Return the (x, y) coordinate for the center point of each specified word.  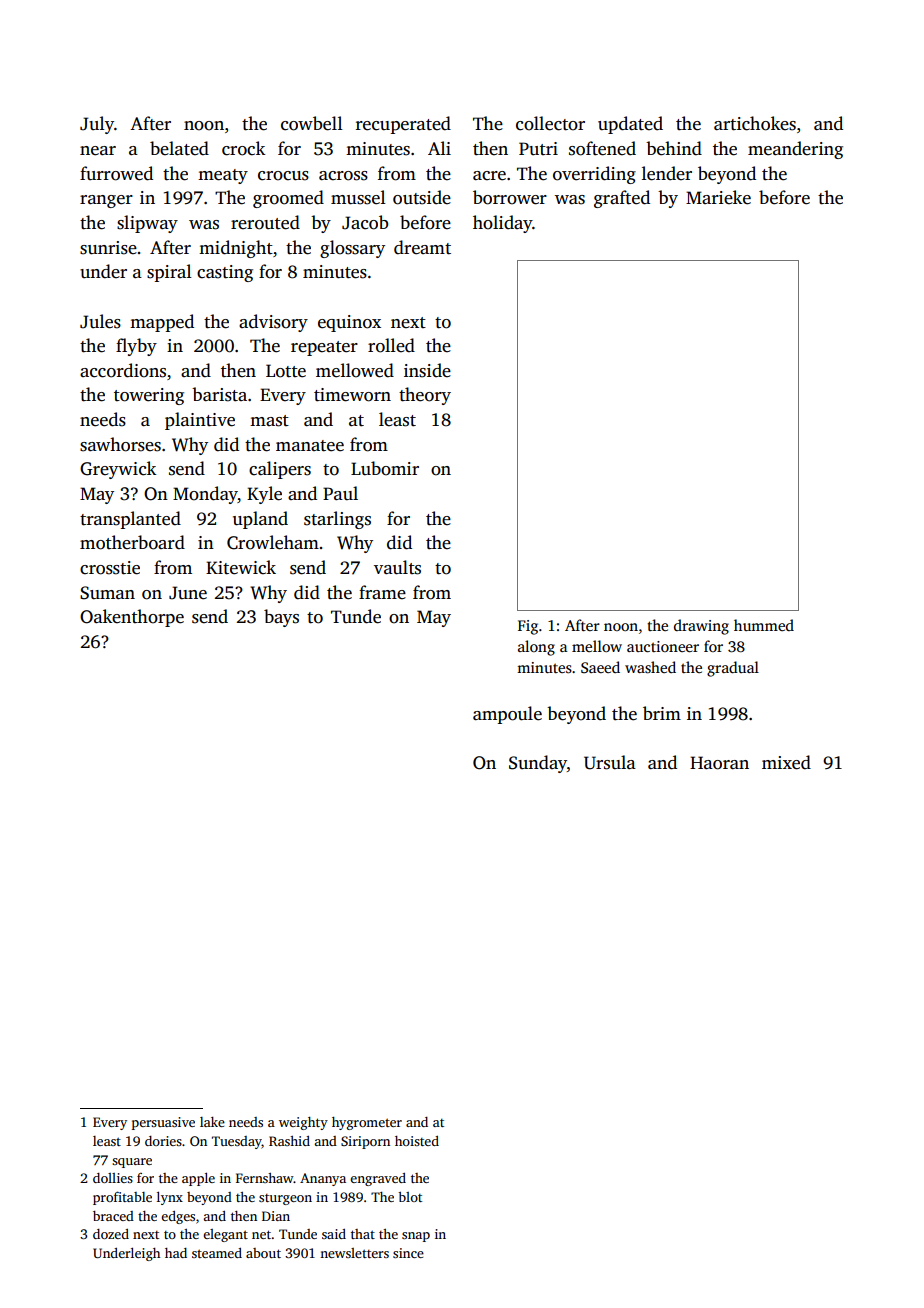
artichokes (755, 123)
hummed (764, 625)
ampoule (507, 715)
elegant (225, 1235)
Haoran (719, 763)
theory (425, 396)
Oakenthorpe (132, 618)
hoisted (417, 1141)
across (343, 176)
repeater (324, 348)
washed (650, 667)
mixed (786, 762)
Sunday (538, 764)
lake (212, 1122)
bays (281, 618)
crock (243, 148)
